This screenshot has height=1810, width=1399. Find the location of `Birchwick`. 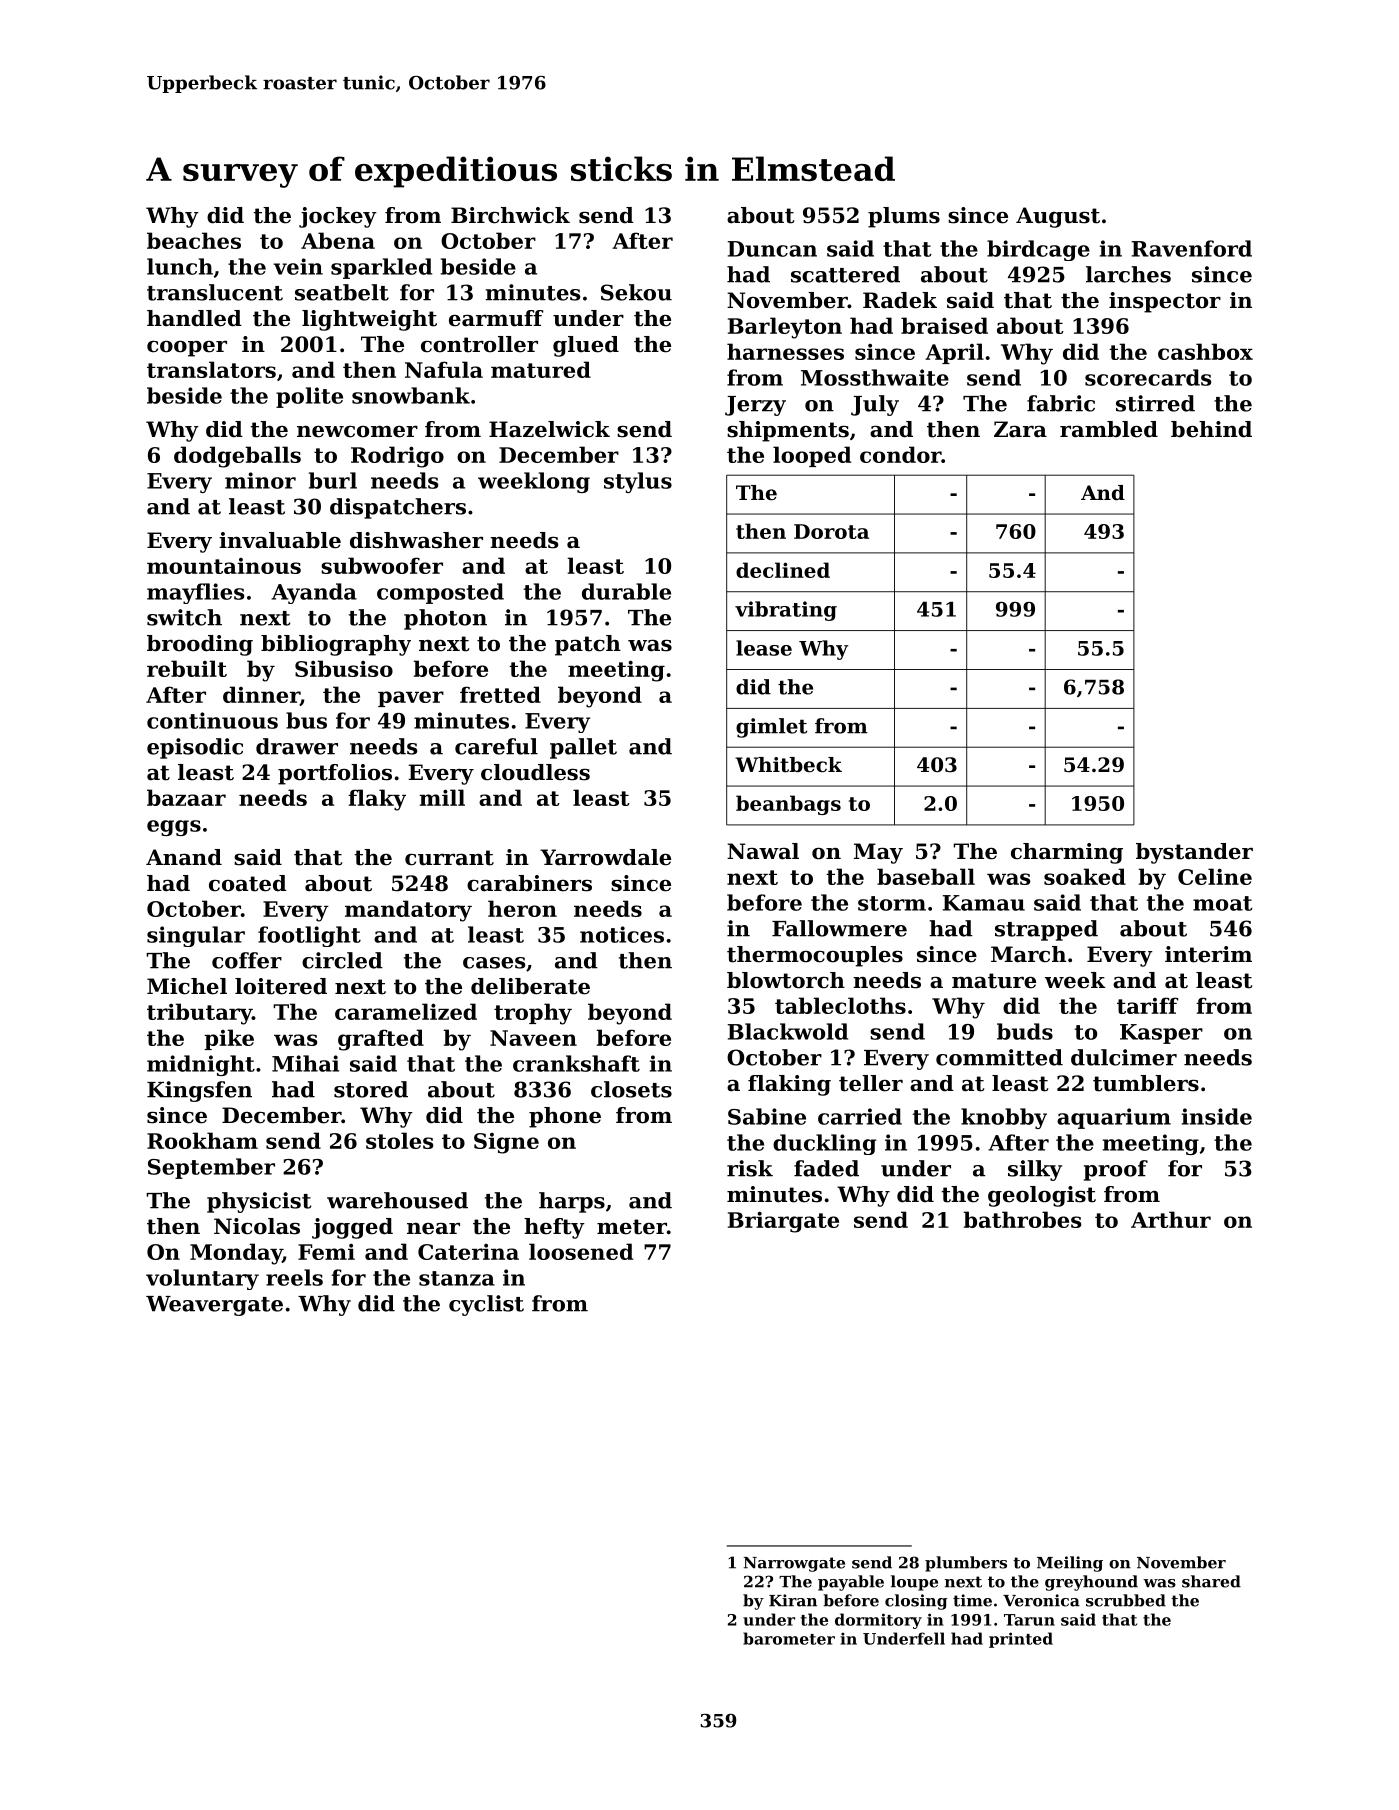

Birchwick is located at coordinates (510, 215).
